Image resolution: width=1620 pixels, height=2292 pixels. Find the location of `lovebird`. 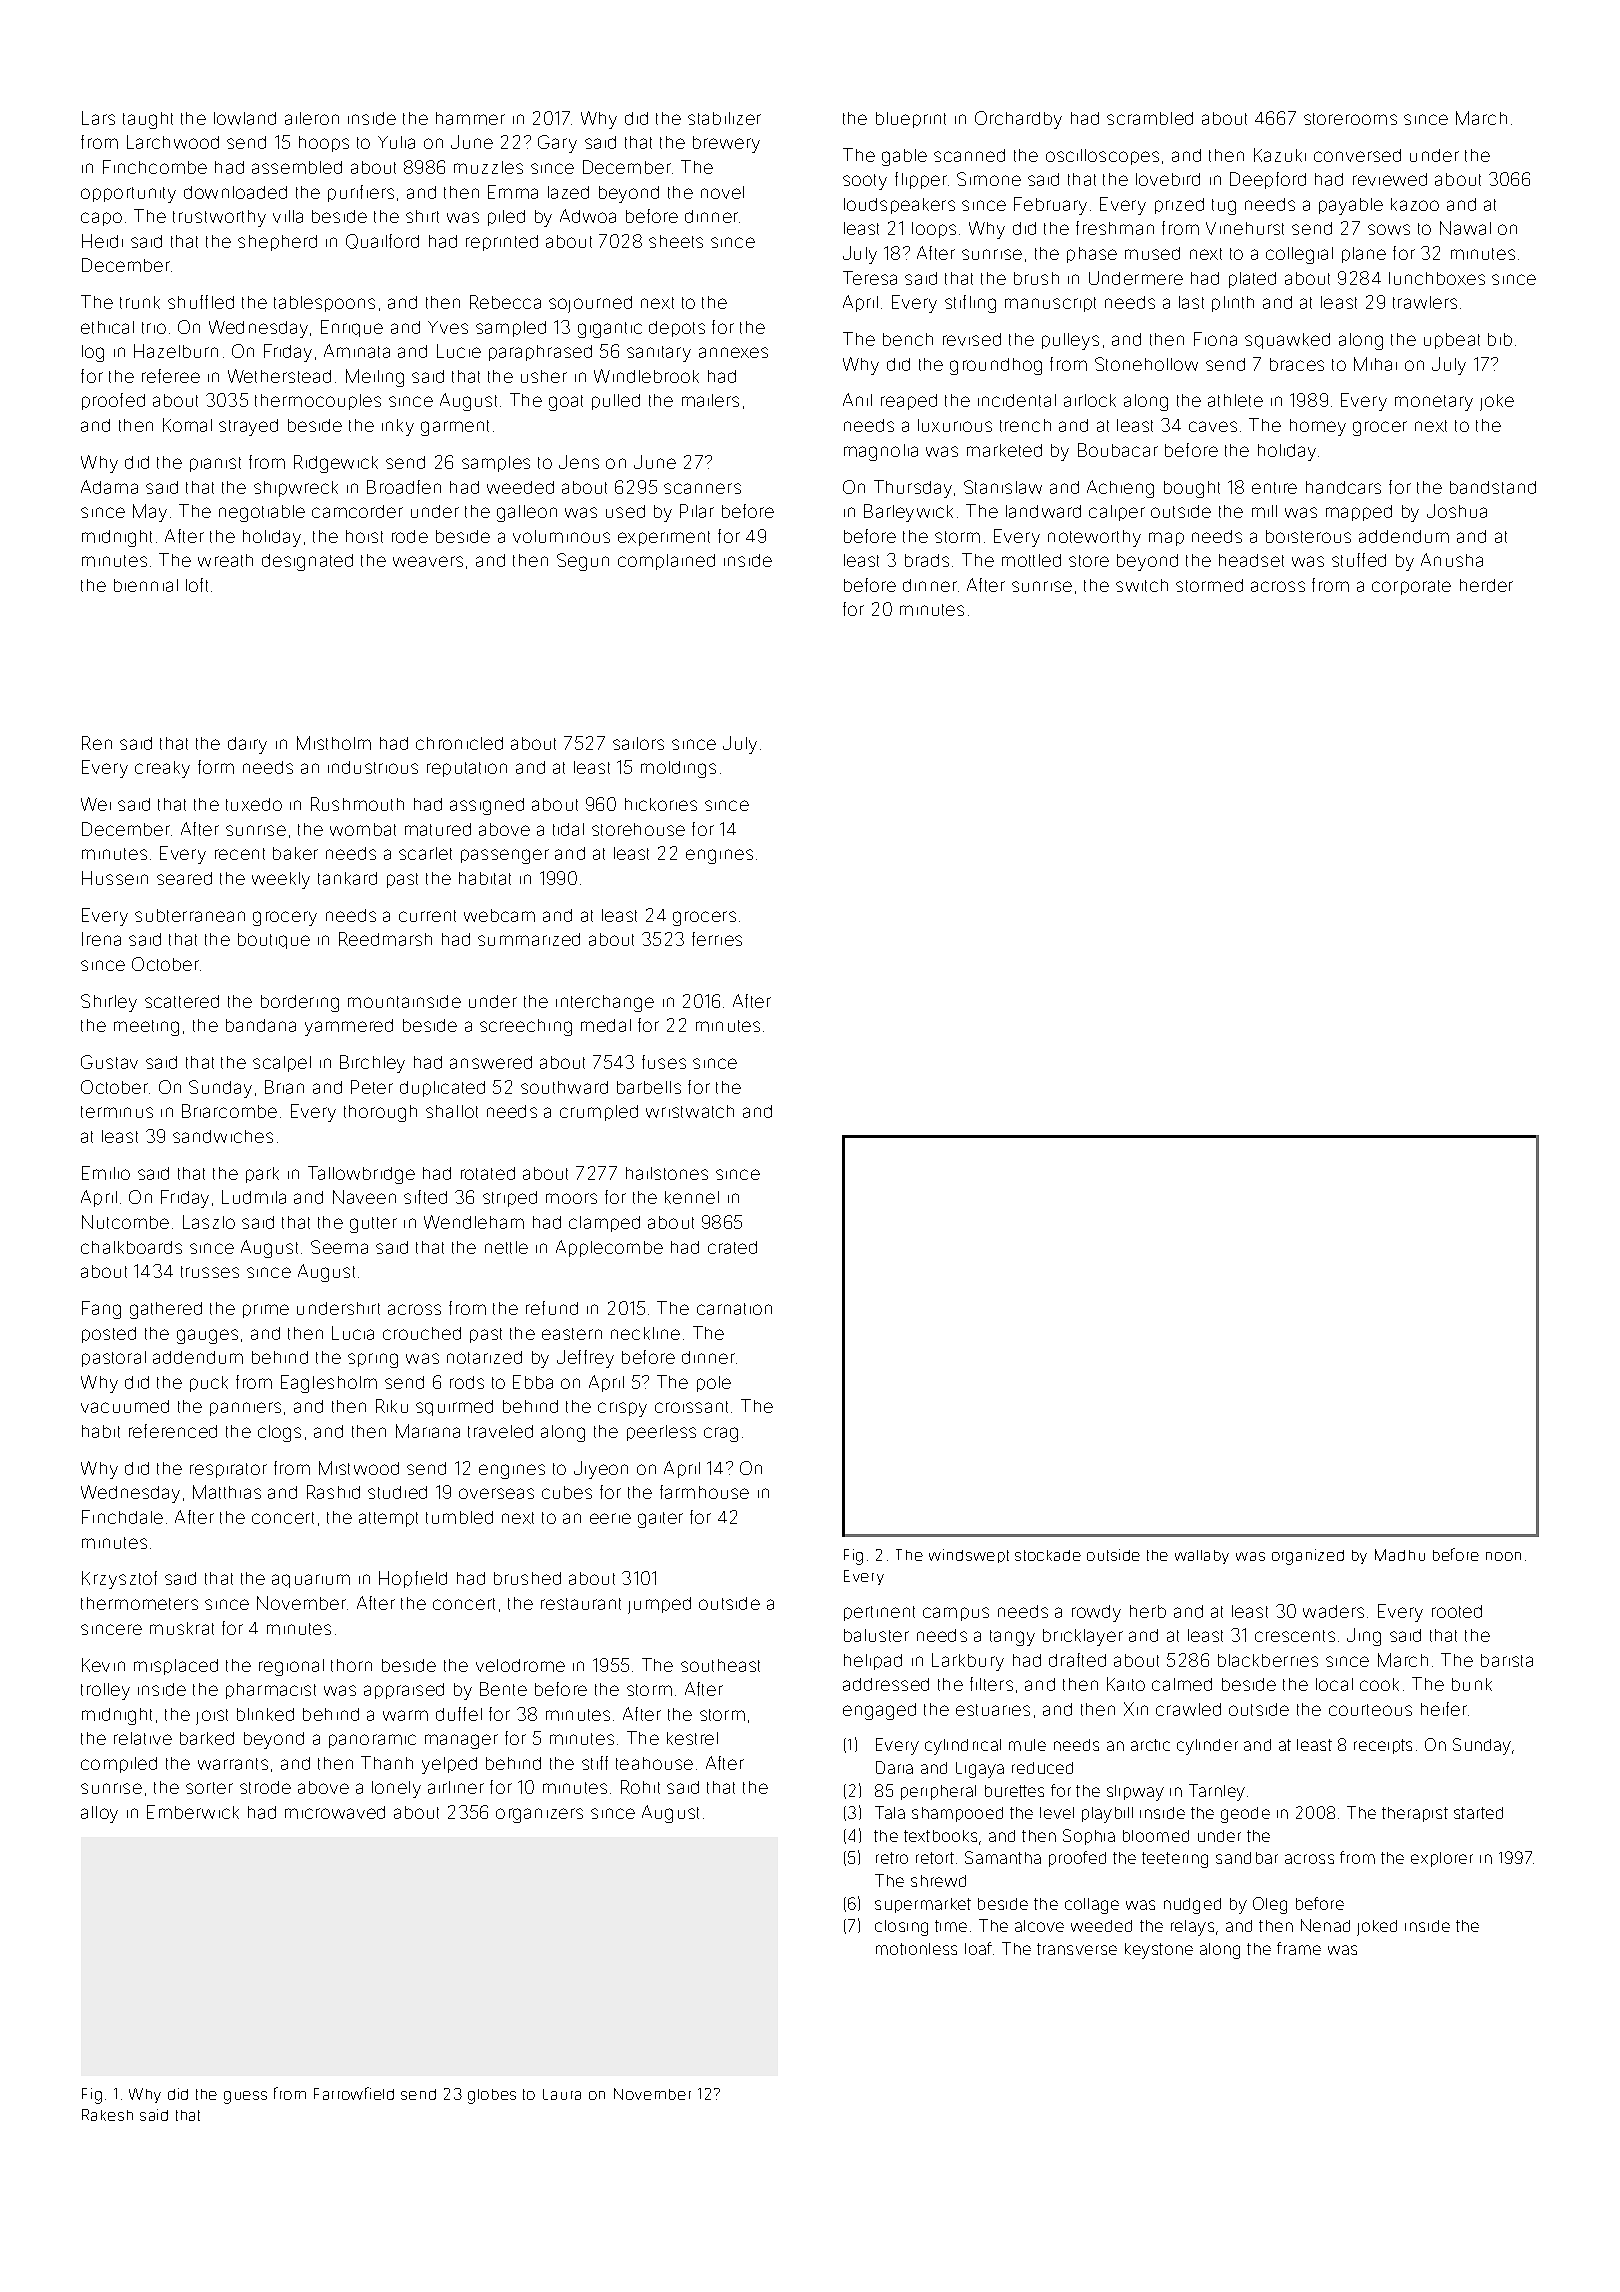

lovebird is located at coordinates (1168, 179).
